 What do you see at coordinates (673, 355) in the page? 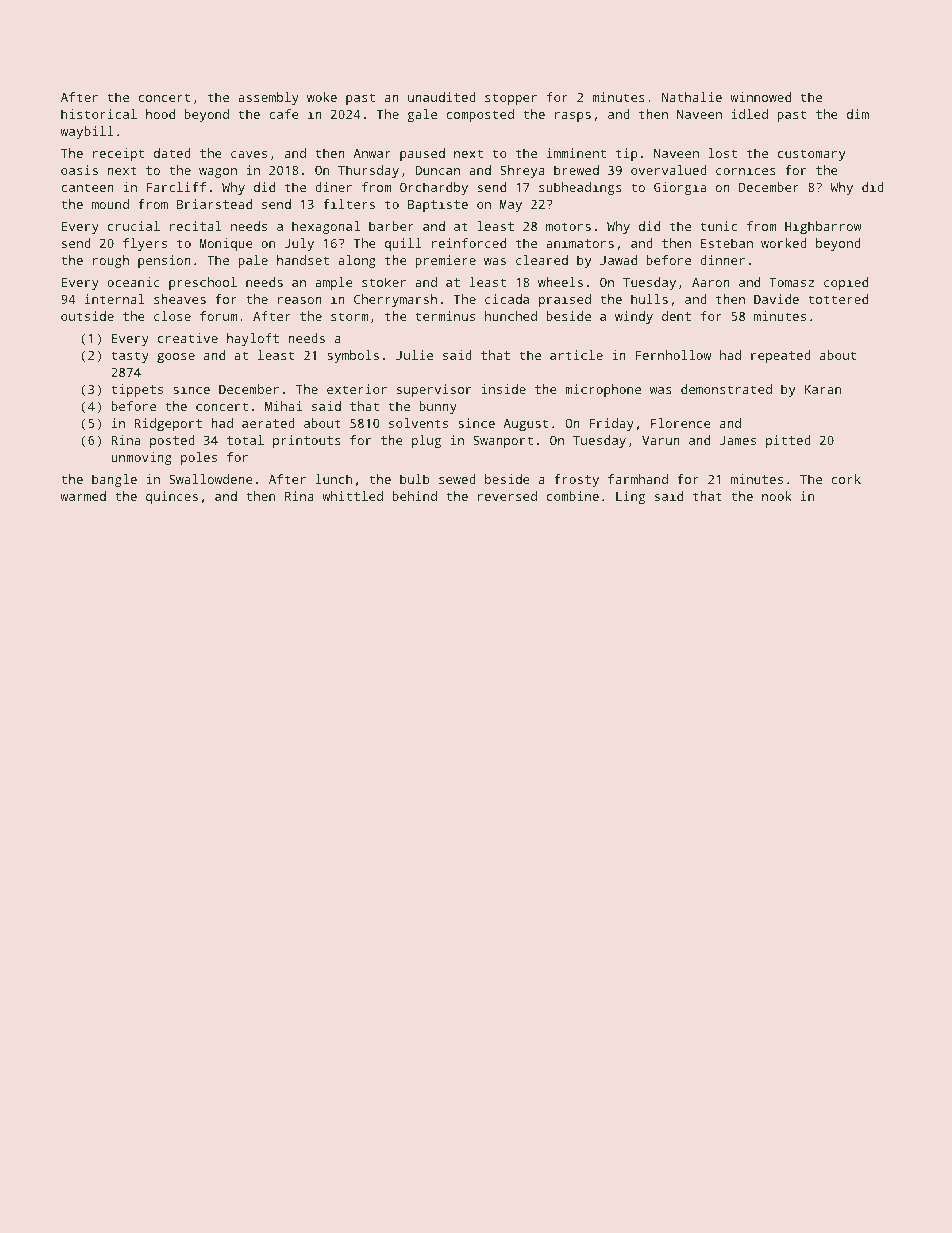
I see `Fernhollow` at bounding box center [673, 355].
